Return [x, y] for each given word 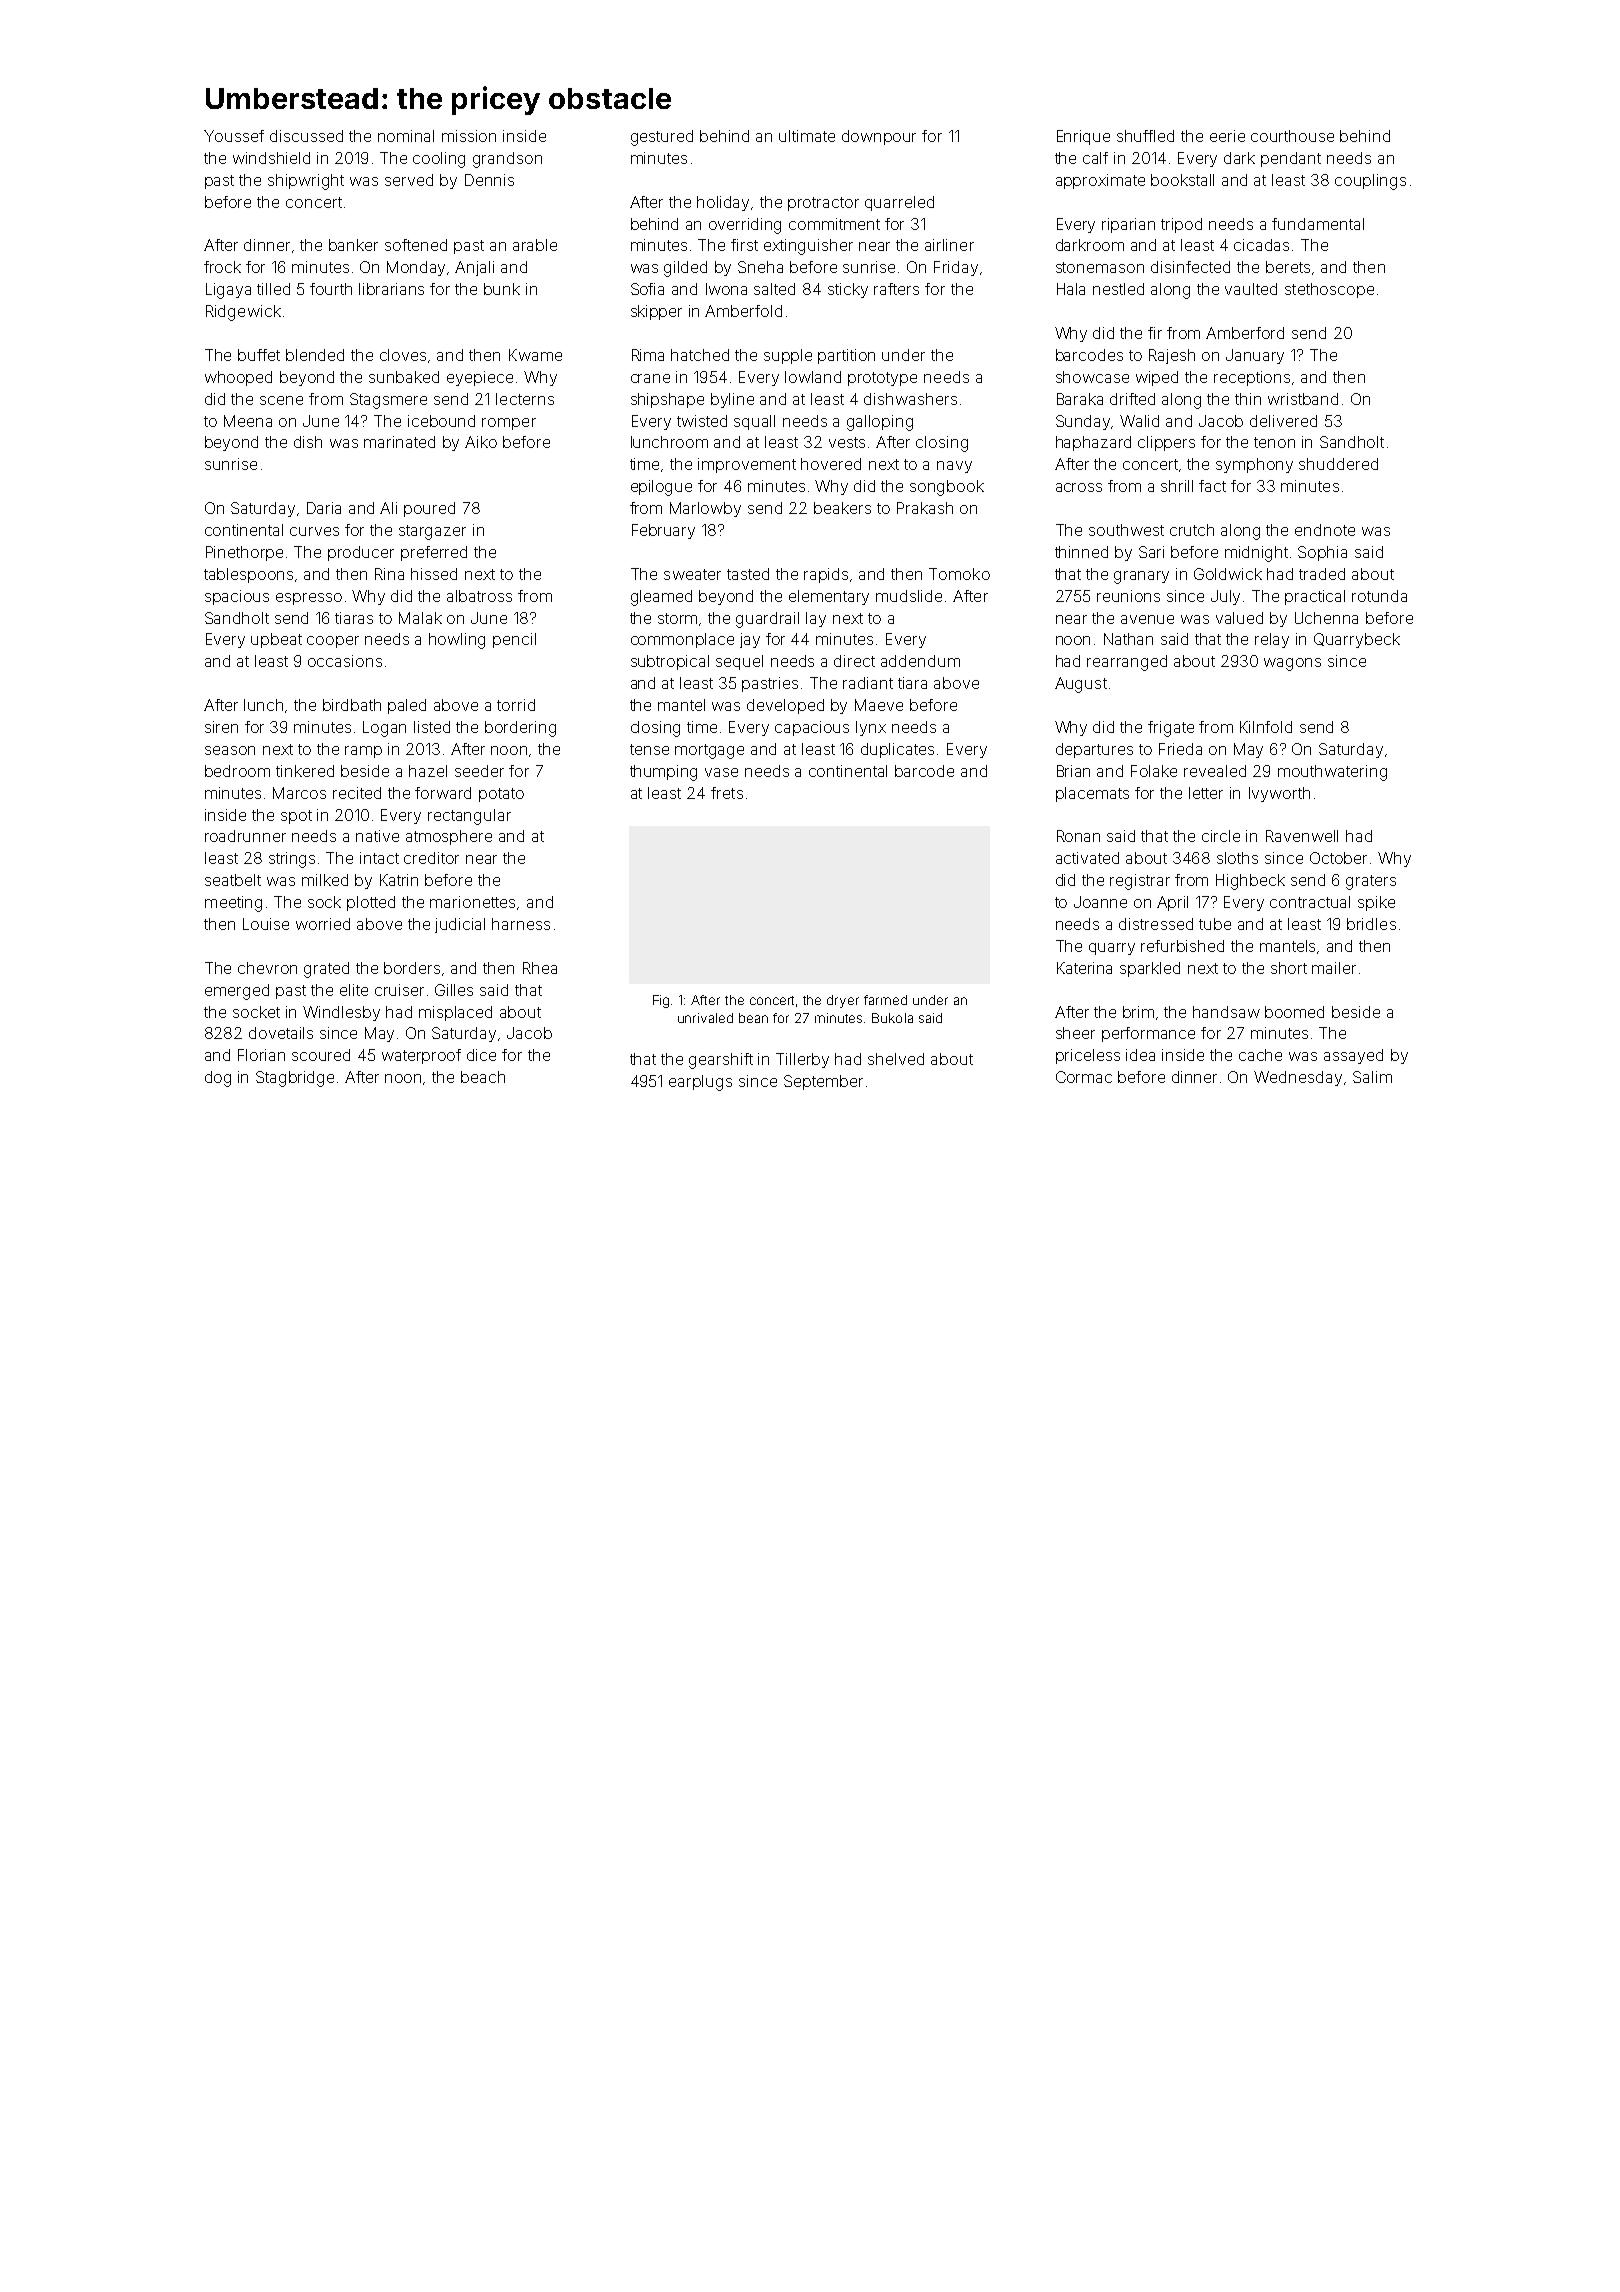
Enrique [1083, 137]
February [663, 531]
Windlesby [341, 1013]
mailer [1334, 968]
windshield [271, 158]
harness [521, 924]
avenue [1147, 619]
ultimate [807, 136]
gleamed [661, 598]
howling [457, 641]
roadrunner [245, 836]
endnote [1325, 530]
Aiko [481, 442]
